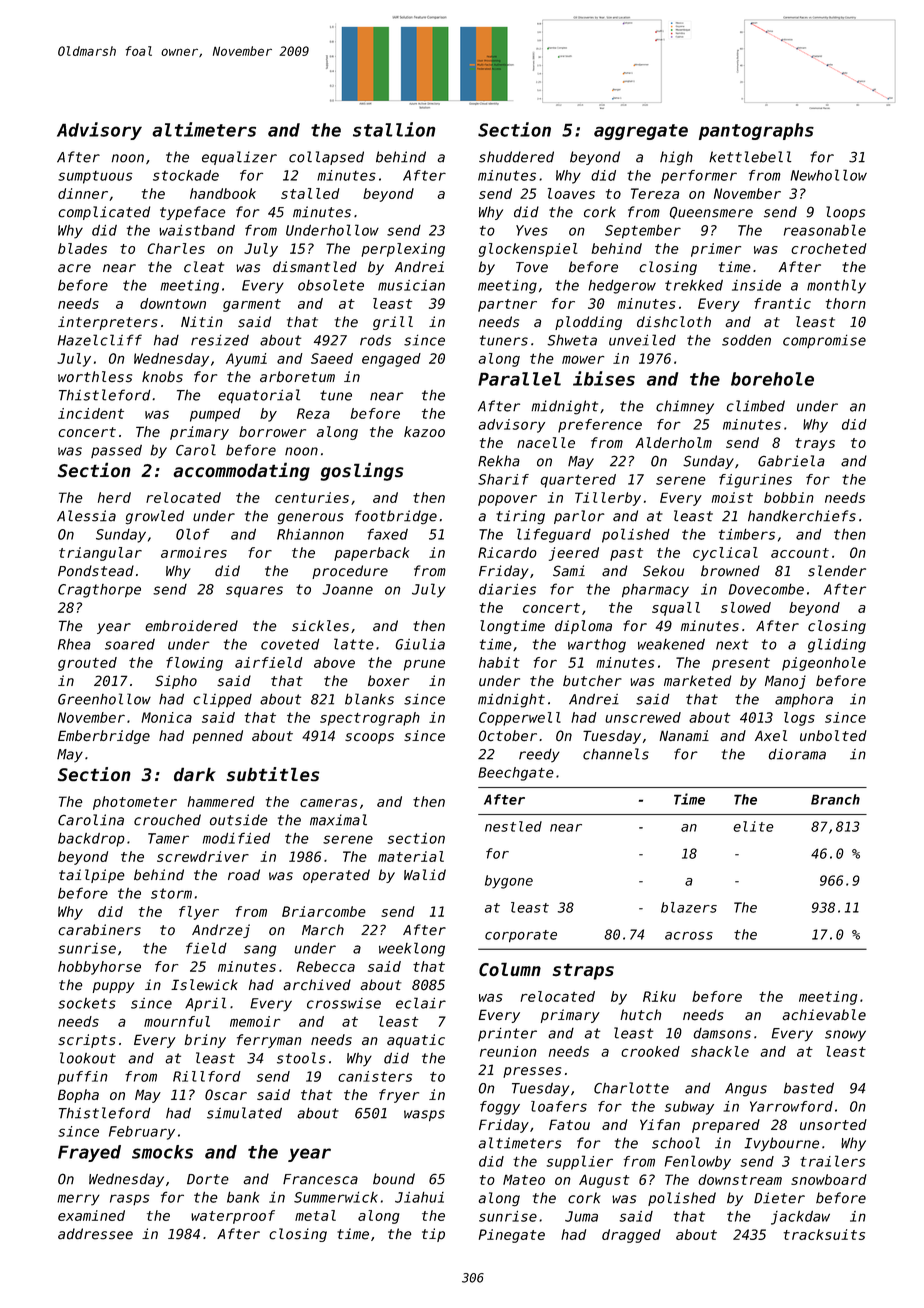 The height and width of the page is (1308, 924). Describe the element at coordinates (756, 131) in the page. I see `pantographs` at that location.
